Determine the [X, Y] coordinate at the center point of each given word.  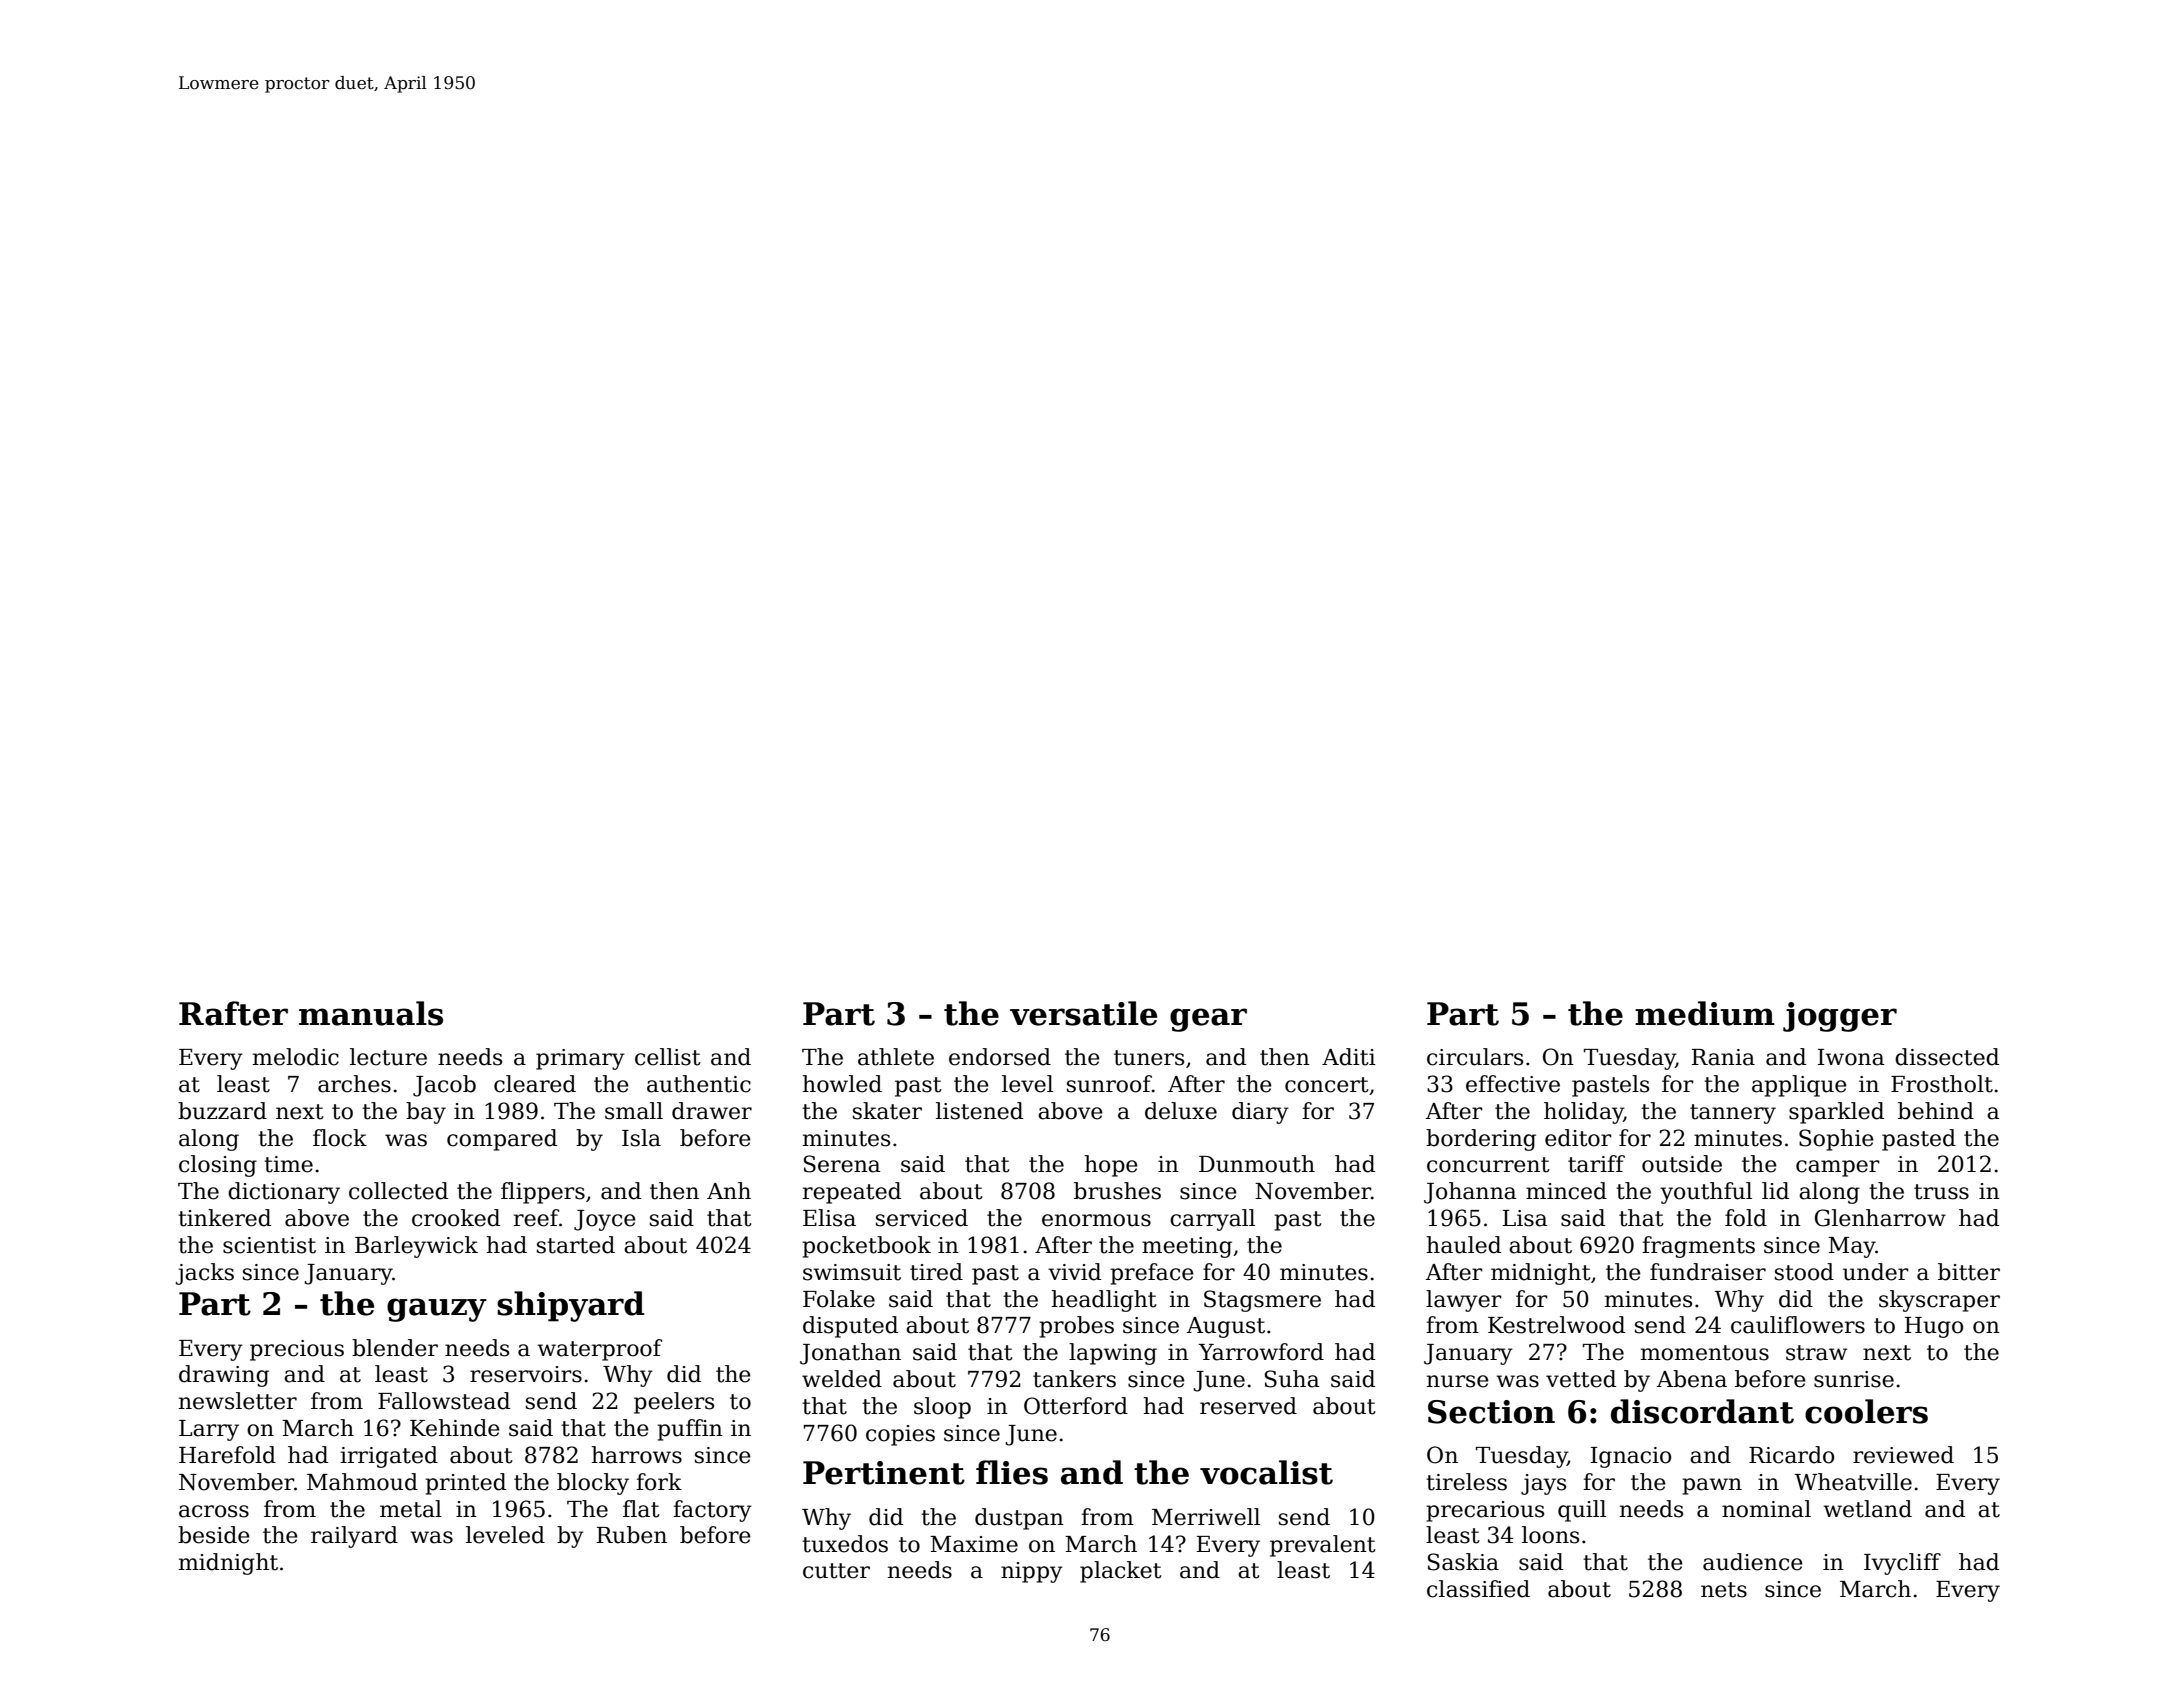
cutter [836, 1571]
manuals [371, 1013]
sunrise [1854, 1379]
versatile [1083, 1013]
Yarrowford [1261, 1352]
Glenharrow [1880, 1218]
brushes [1117, 1191]
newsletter [238, 1401]
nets [1724, 1590]
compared [502, 1140]
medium [1705, 1013]
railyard [354, 1537]
